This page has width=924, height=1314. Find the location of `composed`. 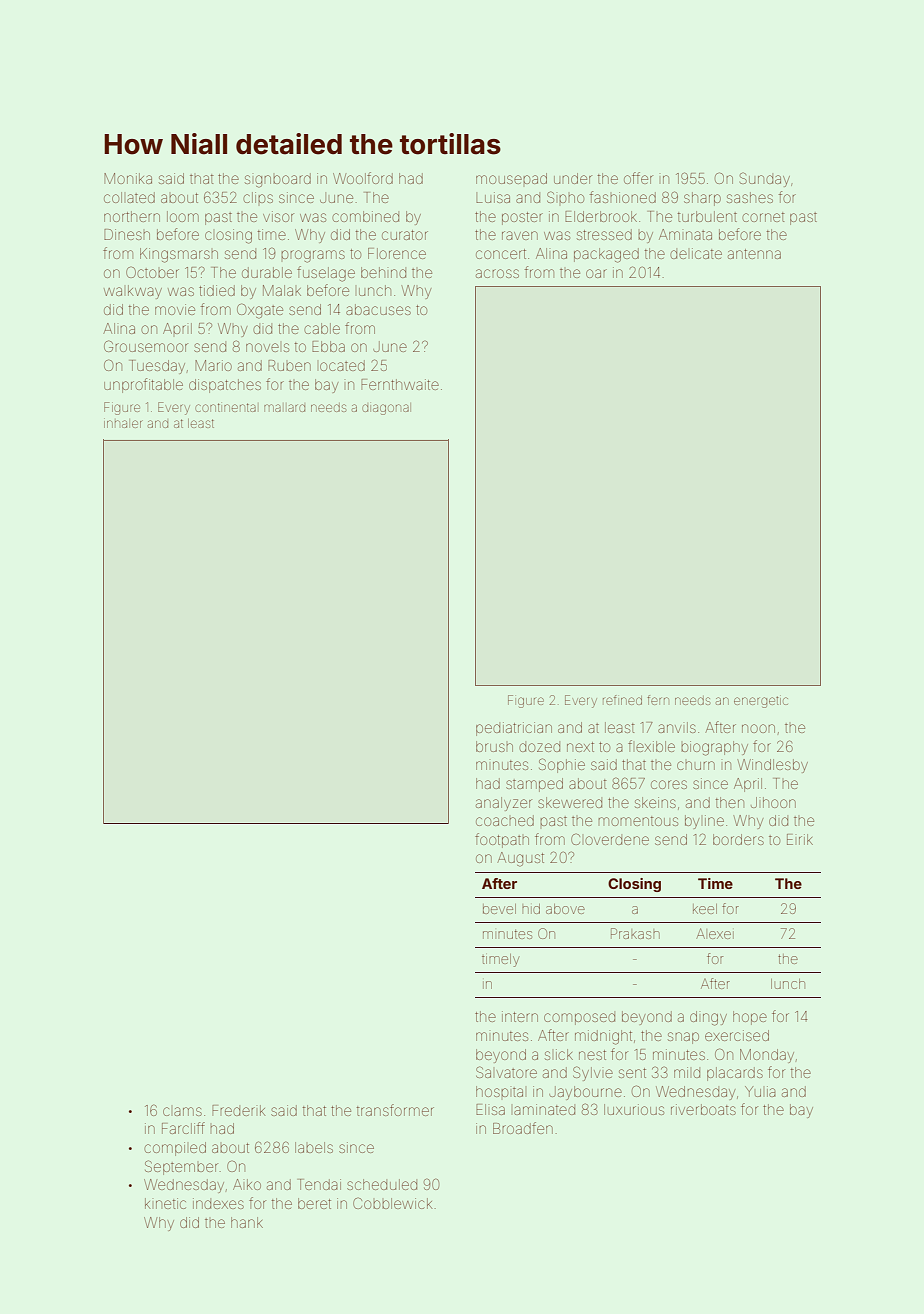

composed is located at coordinates (579, 1019).
